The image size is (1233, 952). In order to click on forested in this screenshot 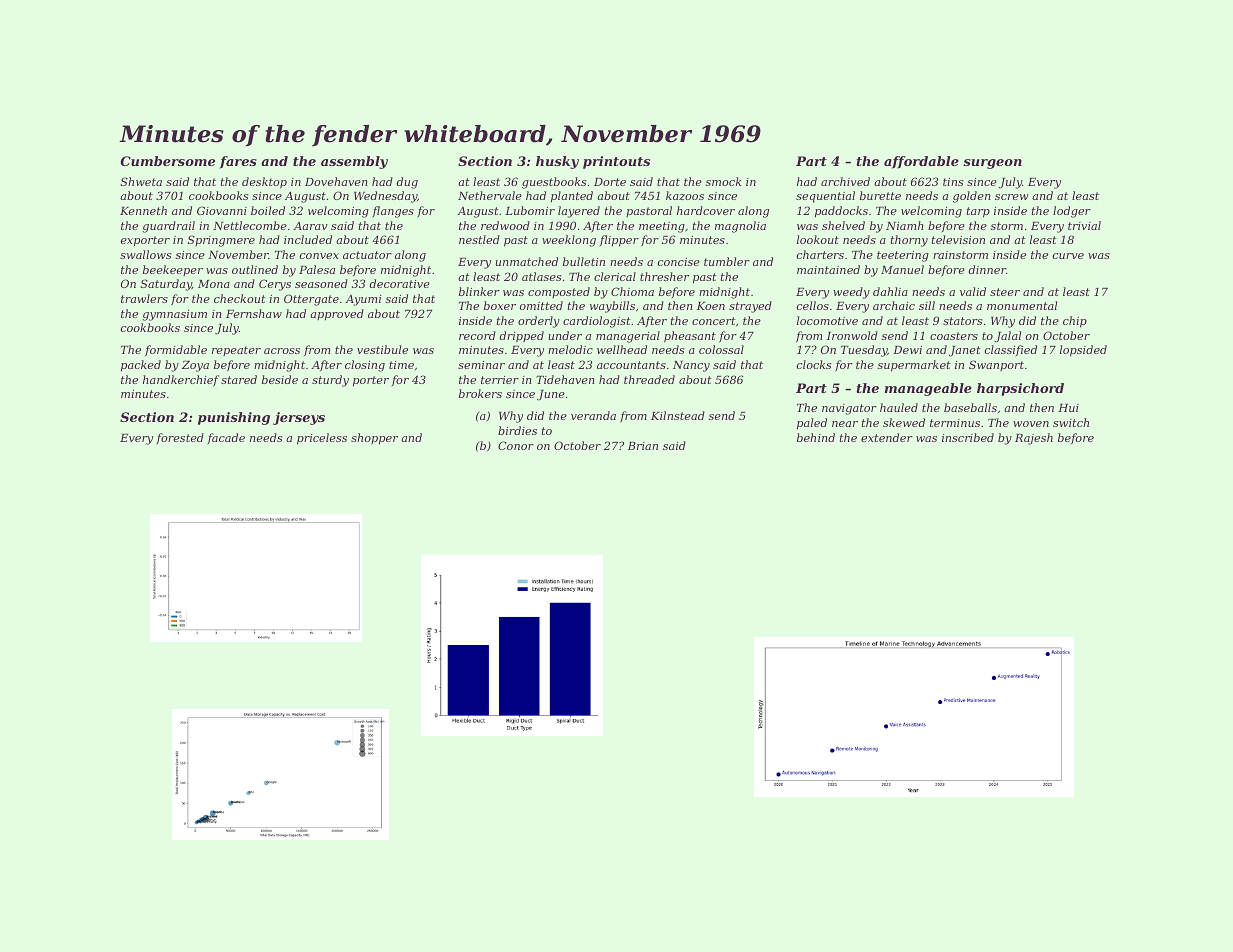, I will do `click(180, 439)`.
